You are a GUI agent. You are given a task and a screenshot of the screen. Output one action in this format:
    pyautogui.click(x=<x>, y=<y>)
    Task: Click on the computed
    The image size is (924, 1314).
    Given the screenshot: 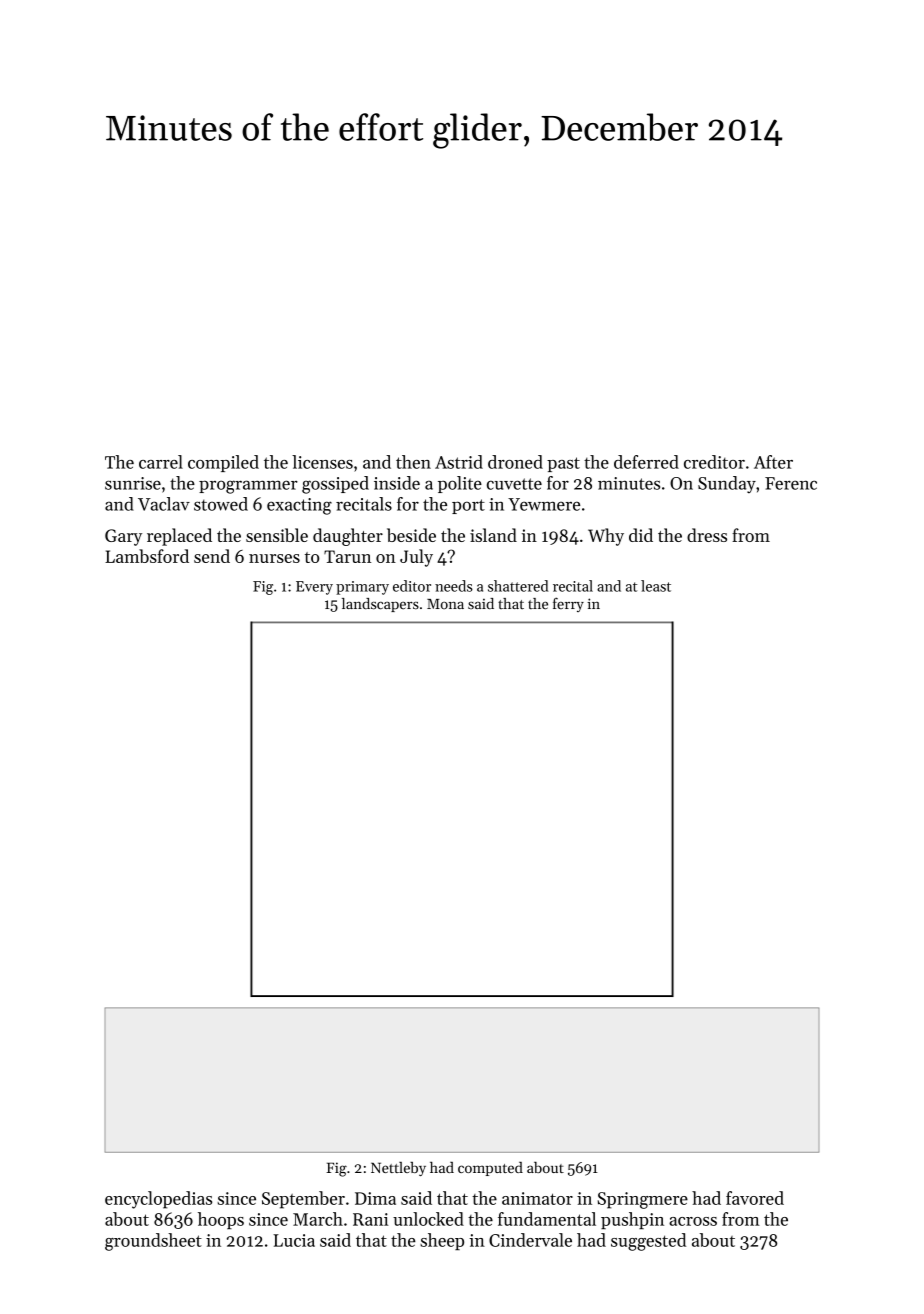 What is the action you would take?
    pyautogui.click(x=490, y=1169)
